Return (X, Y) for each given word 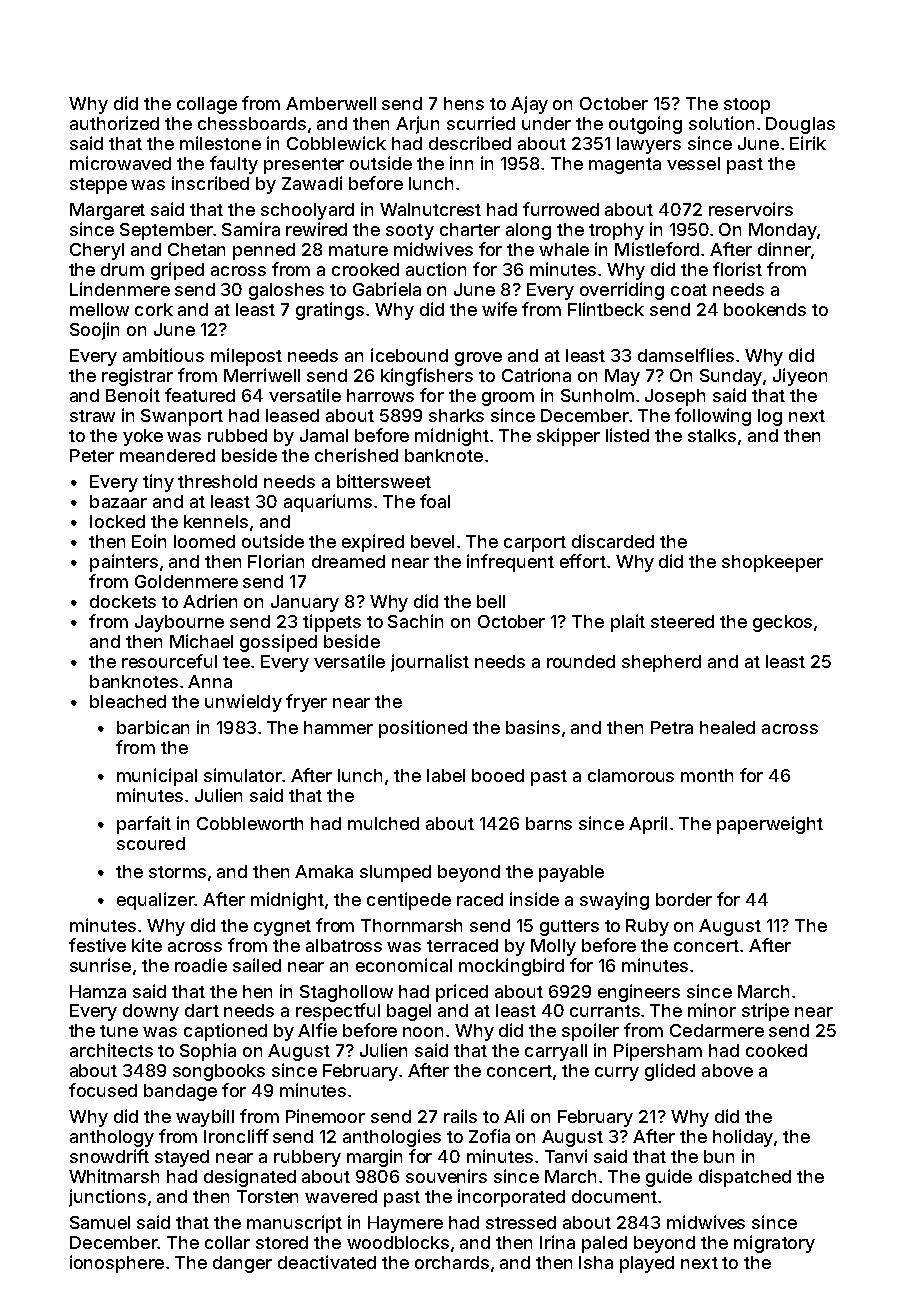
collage (207, 105)
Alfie (317, 1030)
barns (549, 823)
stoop (747, 106)
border (684, 899)
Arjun (417, 125)
